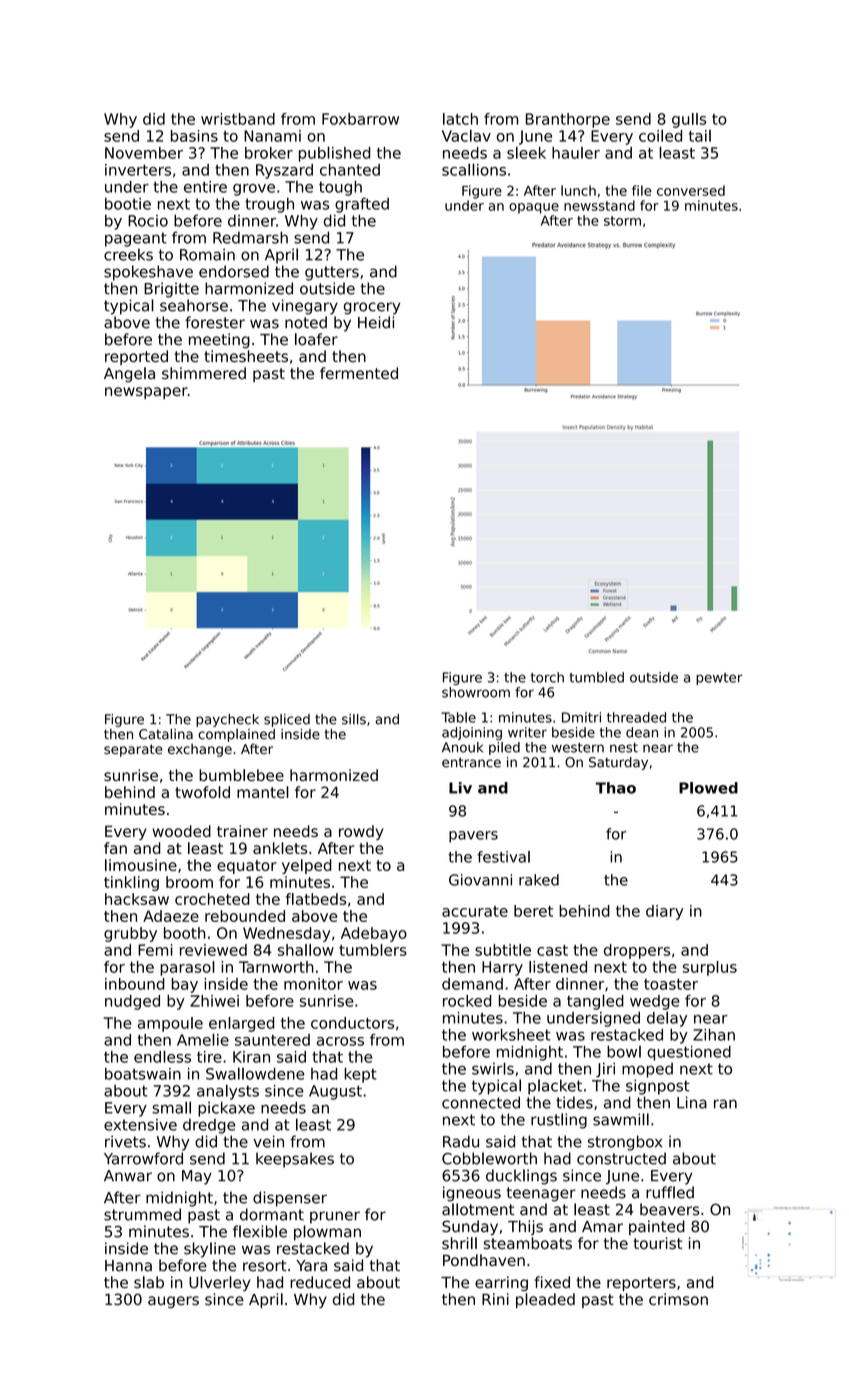 Image resolution: width=849 pixels, height=1400 pixels. Describe the element at coordinates (576, 153) in the screenshot. I see `hauler` at that location.
